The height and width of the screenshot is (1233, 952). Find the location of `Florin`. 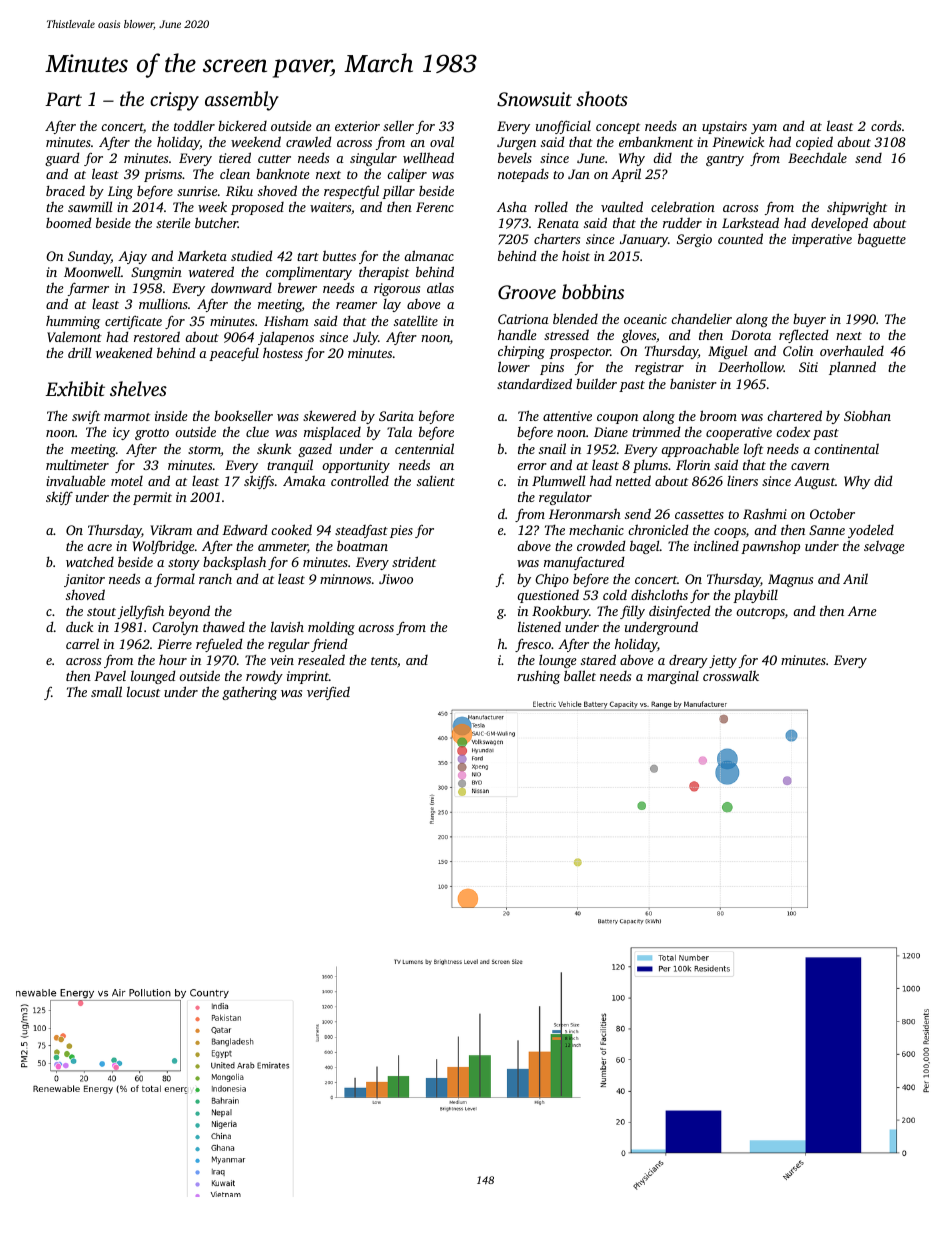

Florin is located at coordinates (693, 464).
